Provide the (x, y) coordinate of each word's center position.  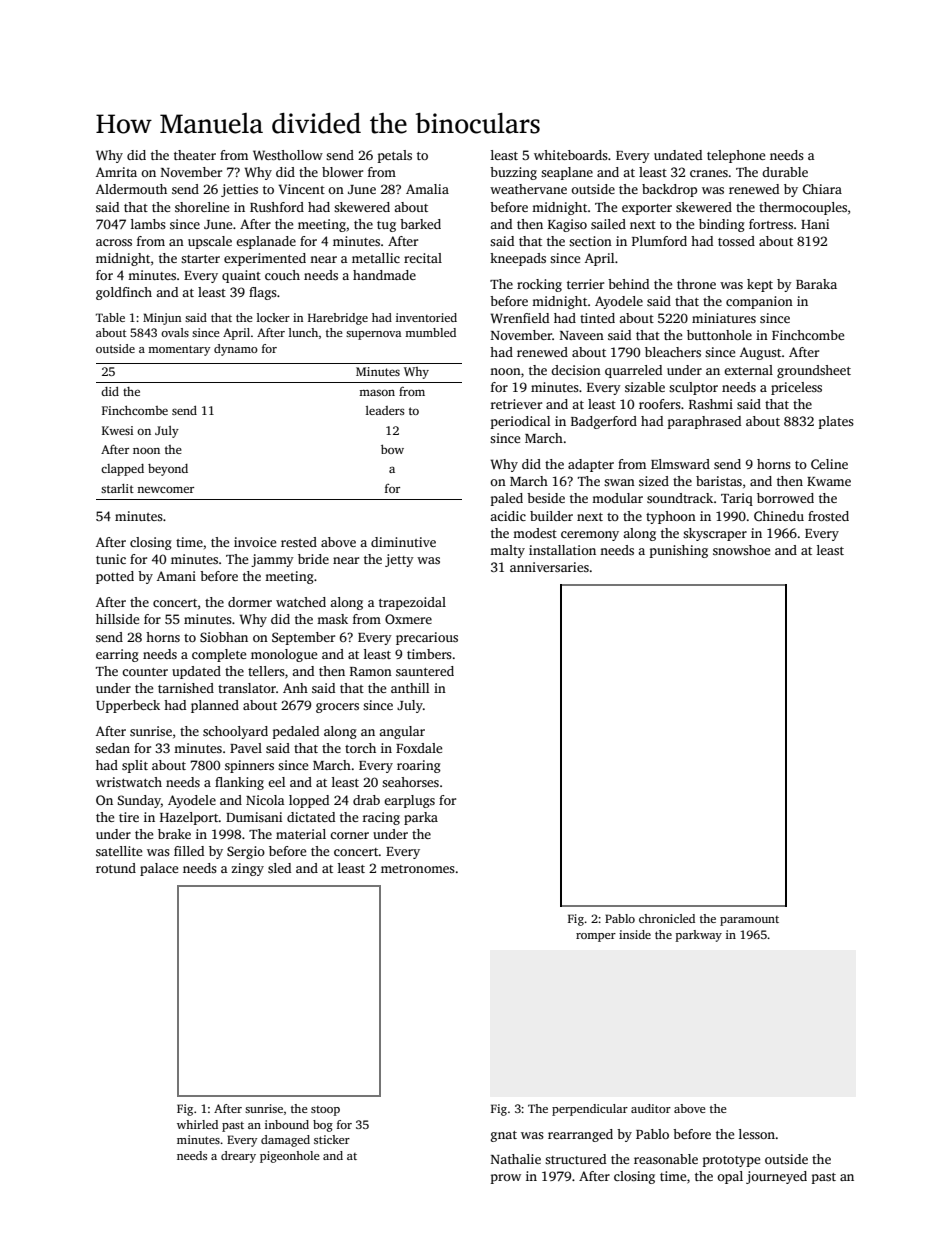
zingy (247, 869)
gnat (504, 1136)
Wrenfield (519, 318)
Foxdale (419, 748)
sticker (332, 1139)
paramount (749, 921)
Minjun (162, 319)
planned (215, 706)
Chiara (822, 189)
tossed (736, 241)
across (114, 242)
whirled (197, 1124)
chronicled (667, 918)
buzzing (513, 173)
